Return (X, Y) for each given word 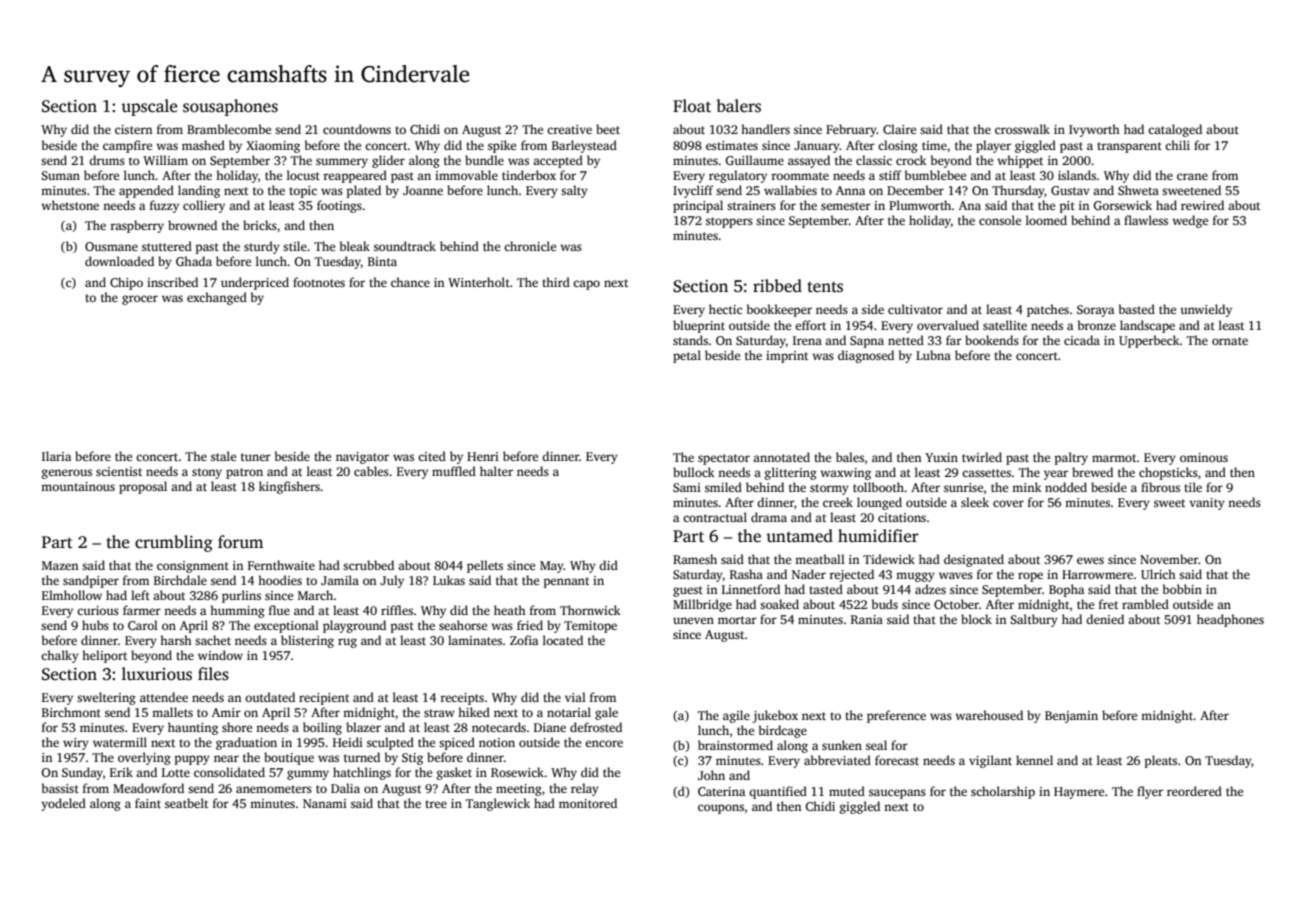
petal (687, 356)
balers (739, 106)
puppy (192, 760)
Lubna (933, 355)
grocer (140, 300)
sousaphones (230, 107)
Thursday (1018, 191)
